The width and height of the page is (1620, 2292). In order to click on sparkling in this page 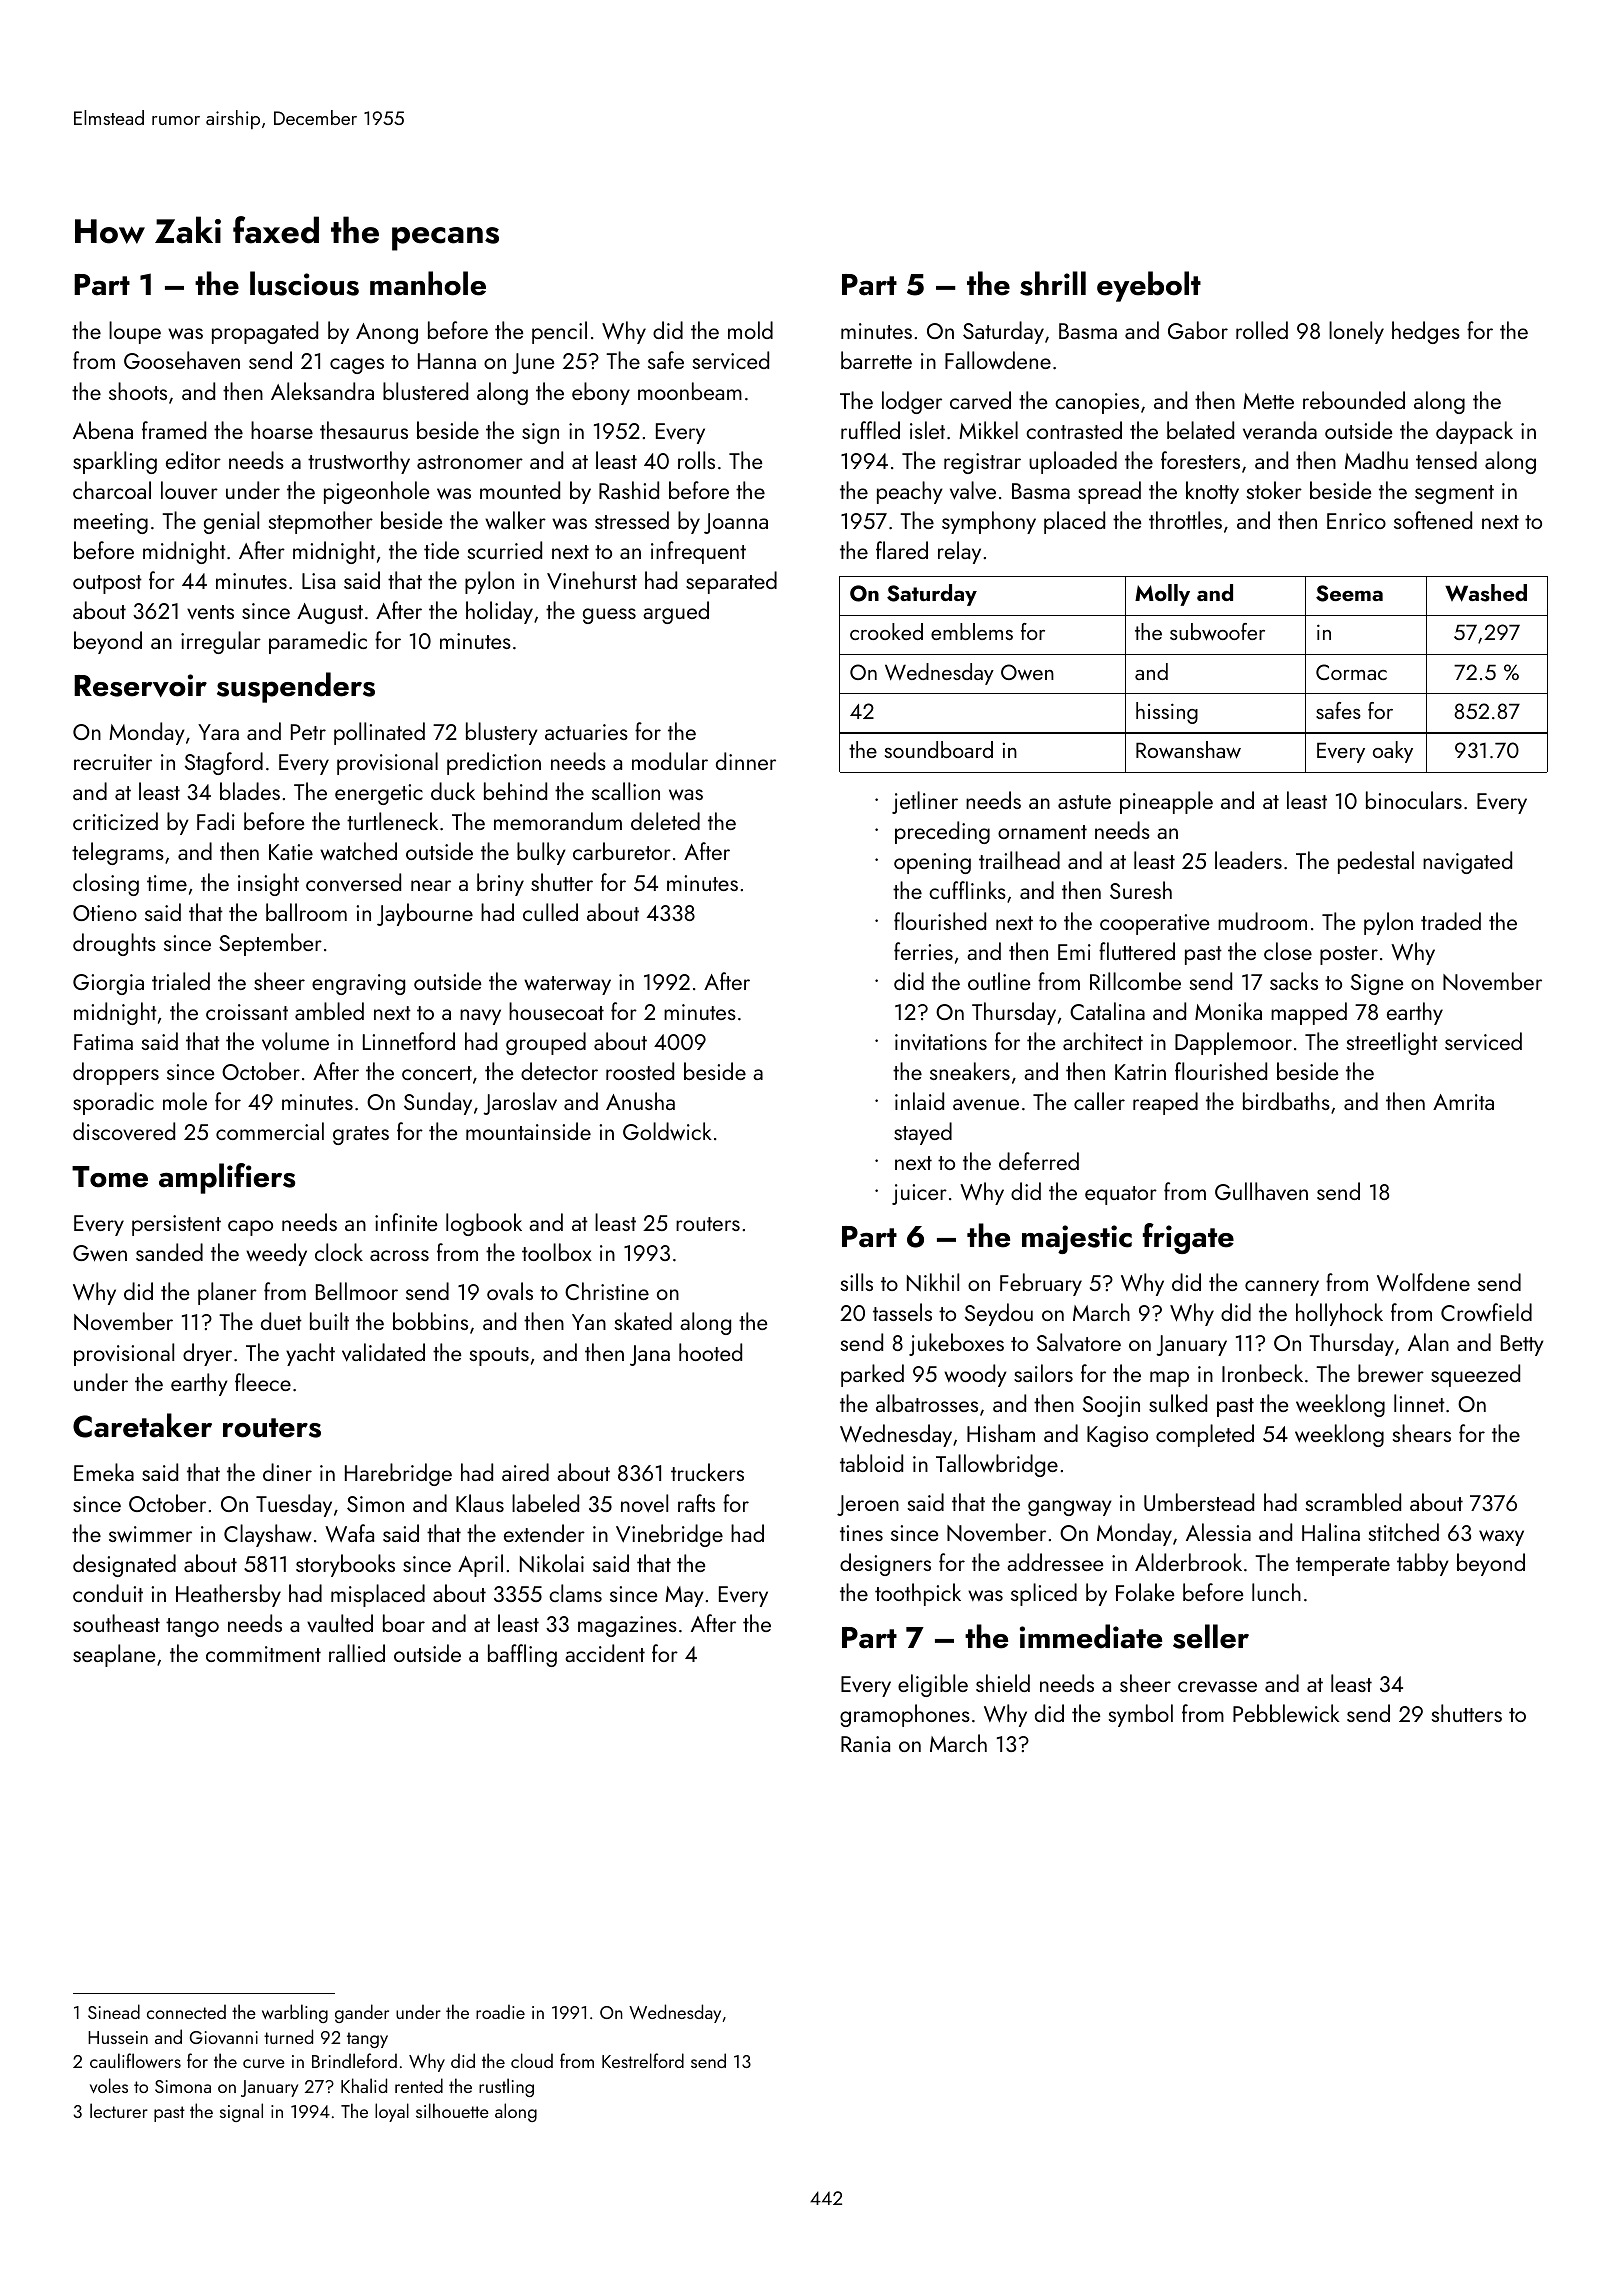, I will do `click(115, 462)`.
